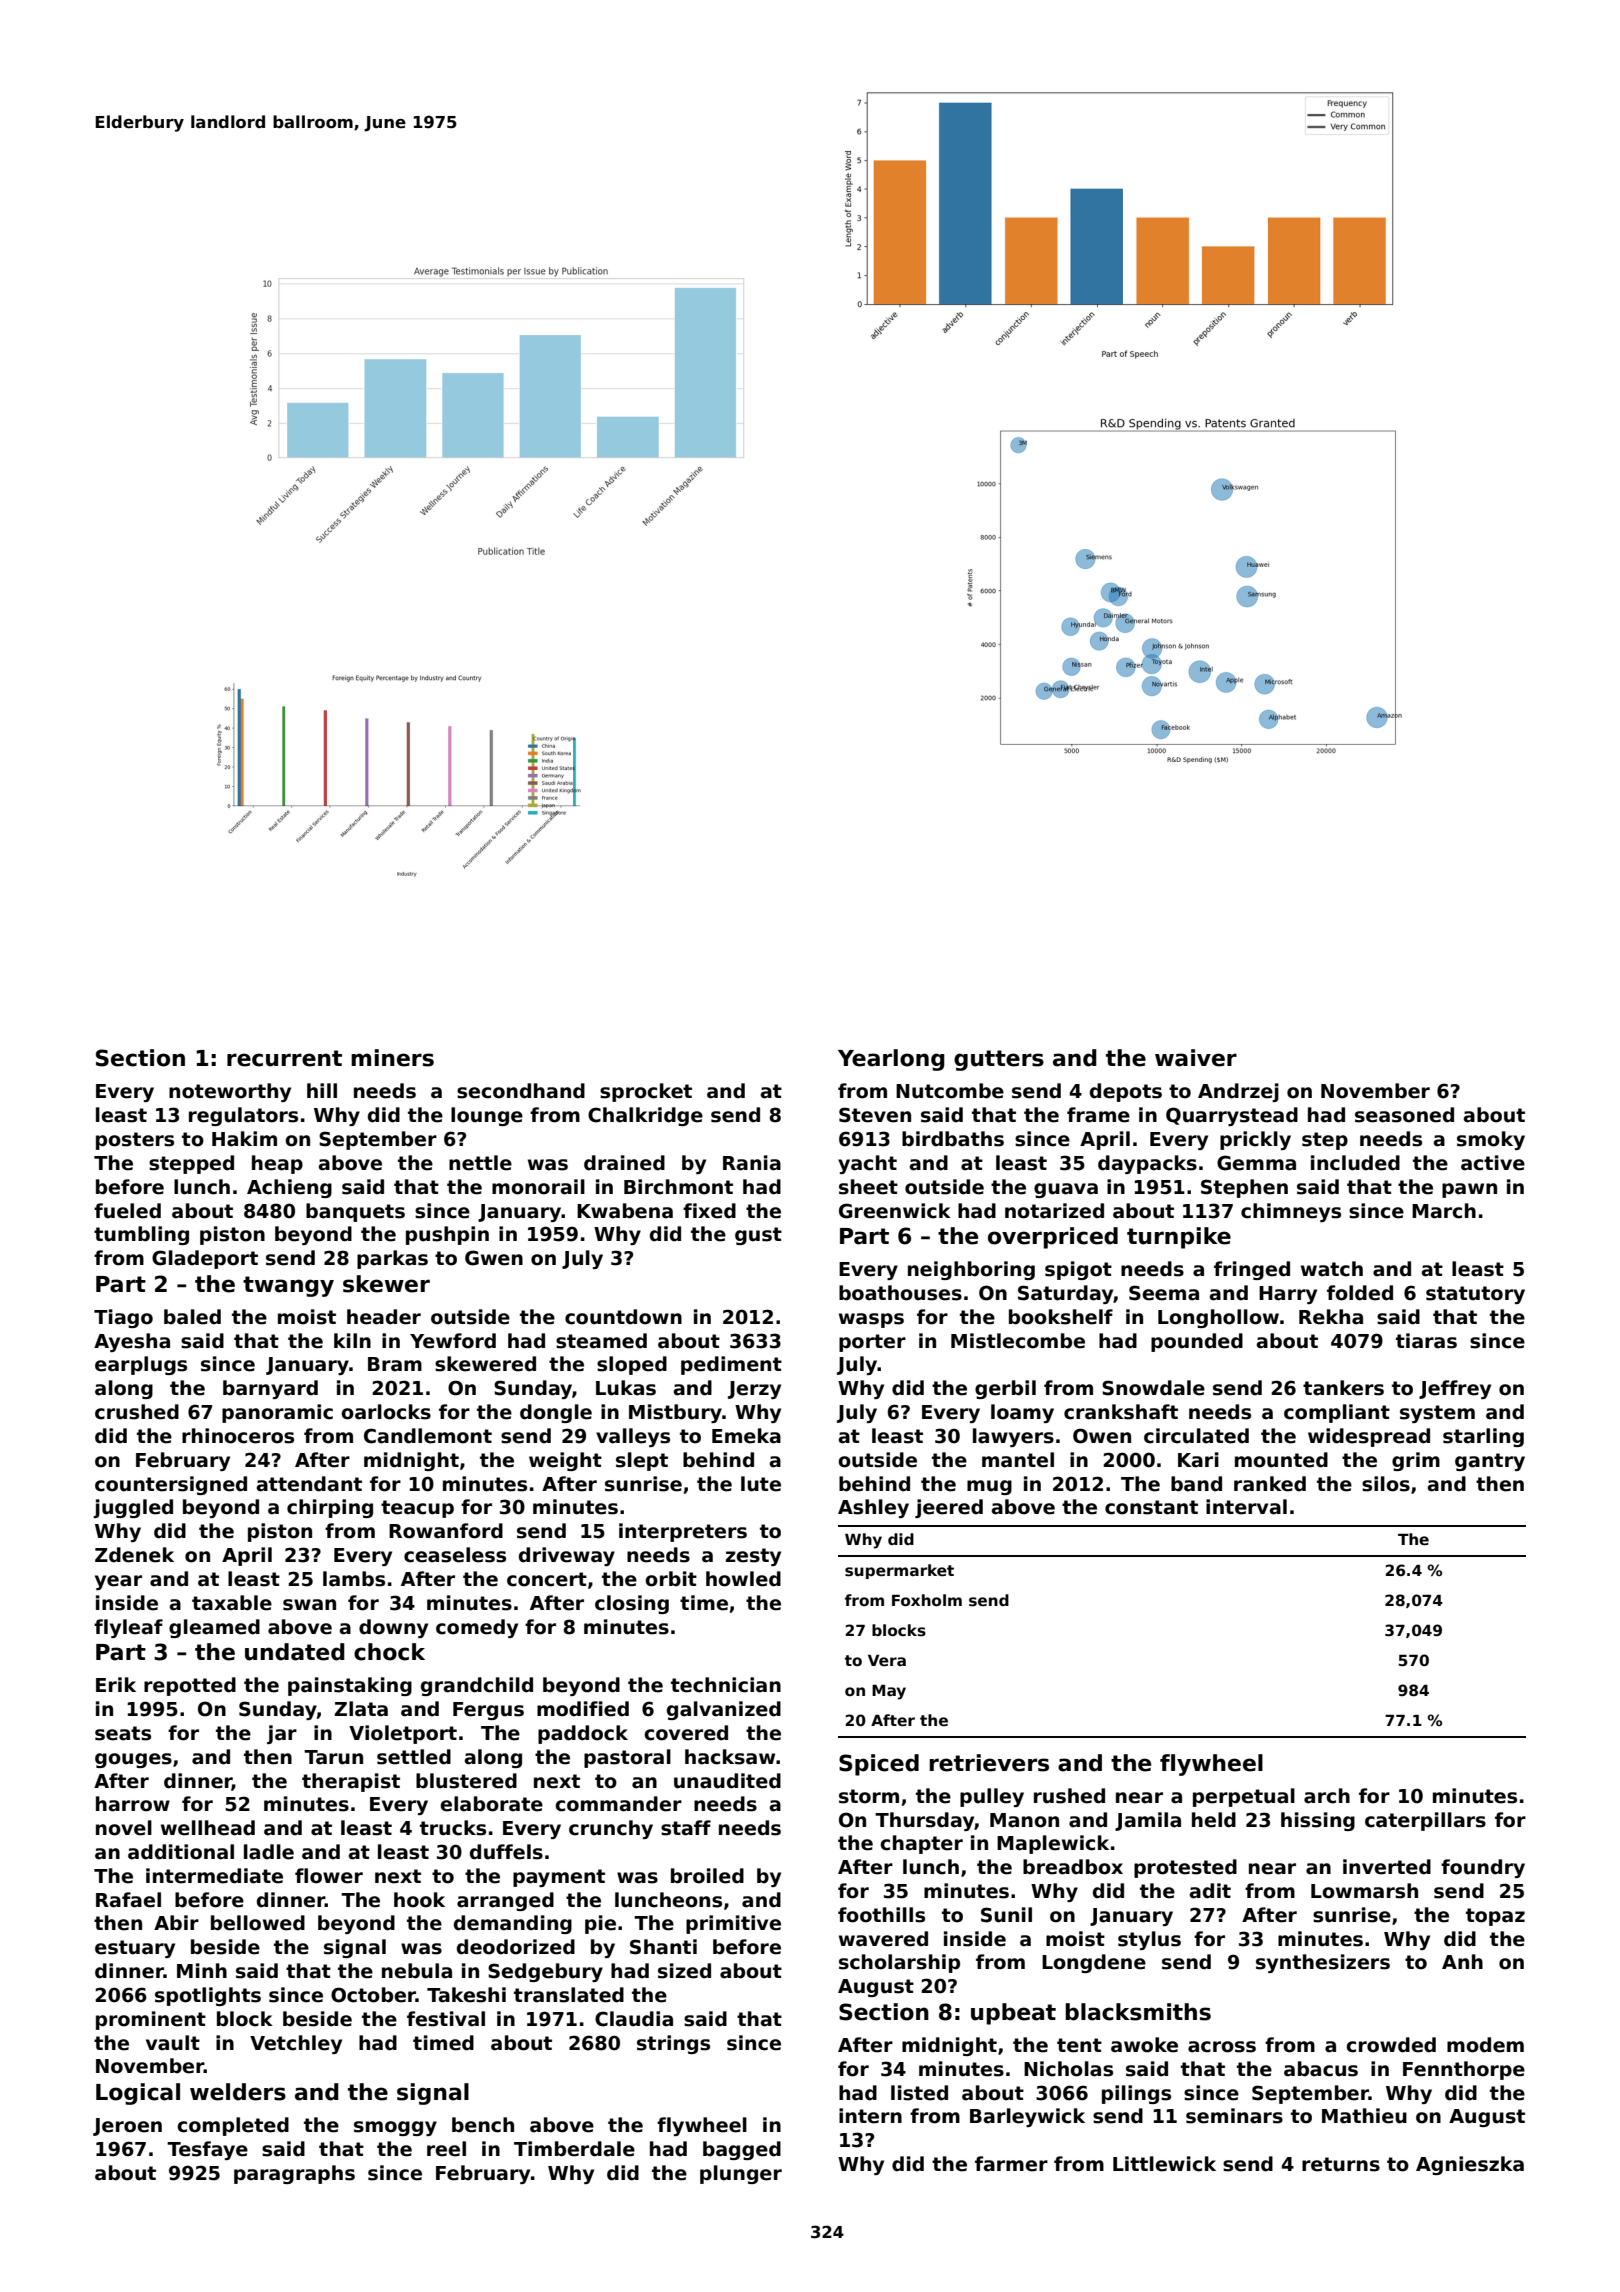 The height and width of the screenshot is (2292, 1620). Describe the element at coordinates (741, 2174) in the screenshot. I see `plunger` at that location.
